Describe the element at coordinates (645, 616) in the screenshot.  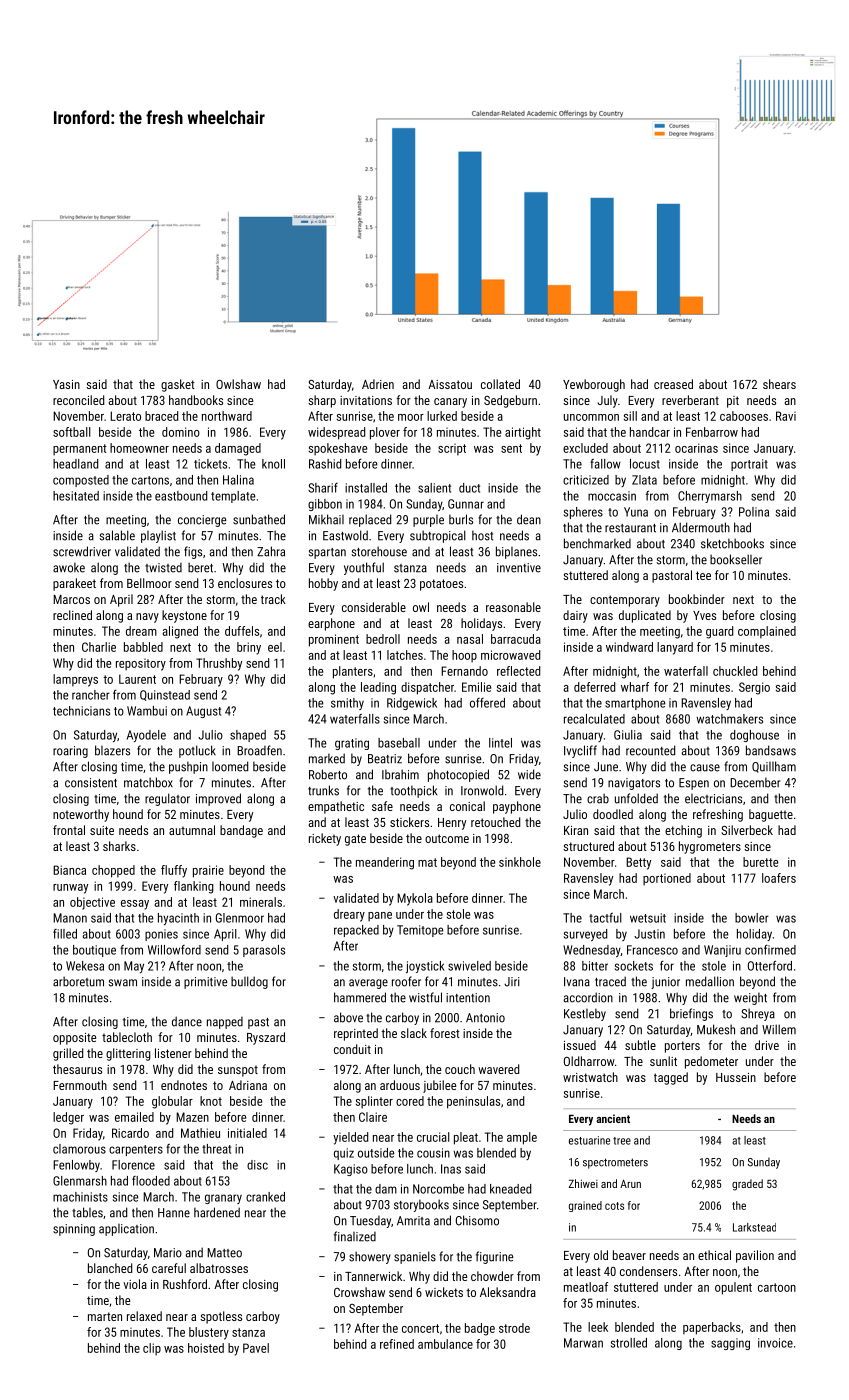
I see `duplicated` at that location.
